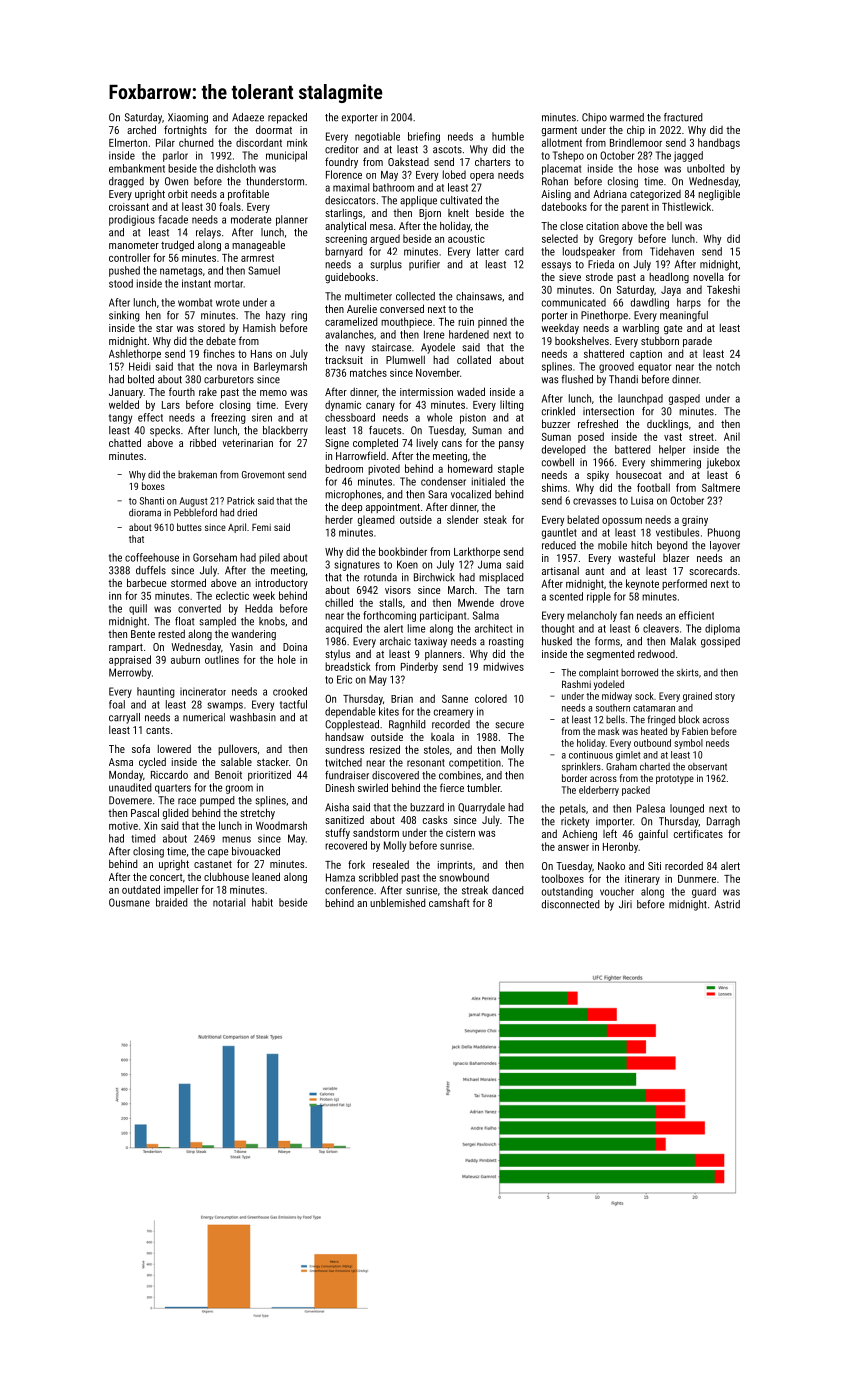  Describe the element at coordinates (570, 277) in the screenshot. I see `sieve` at that location.
